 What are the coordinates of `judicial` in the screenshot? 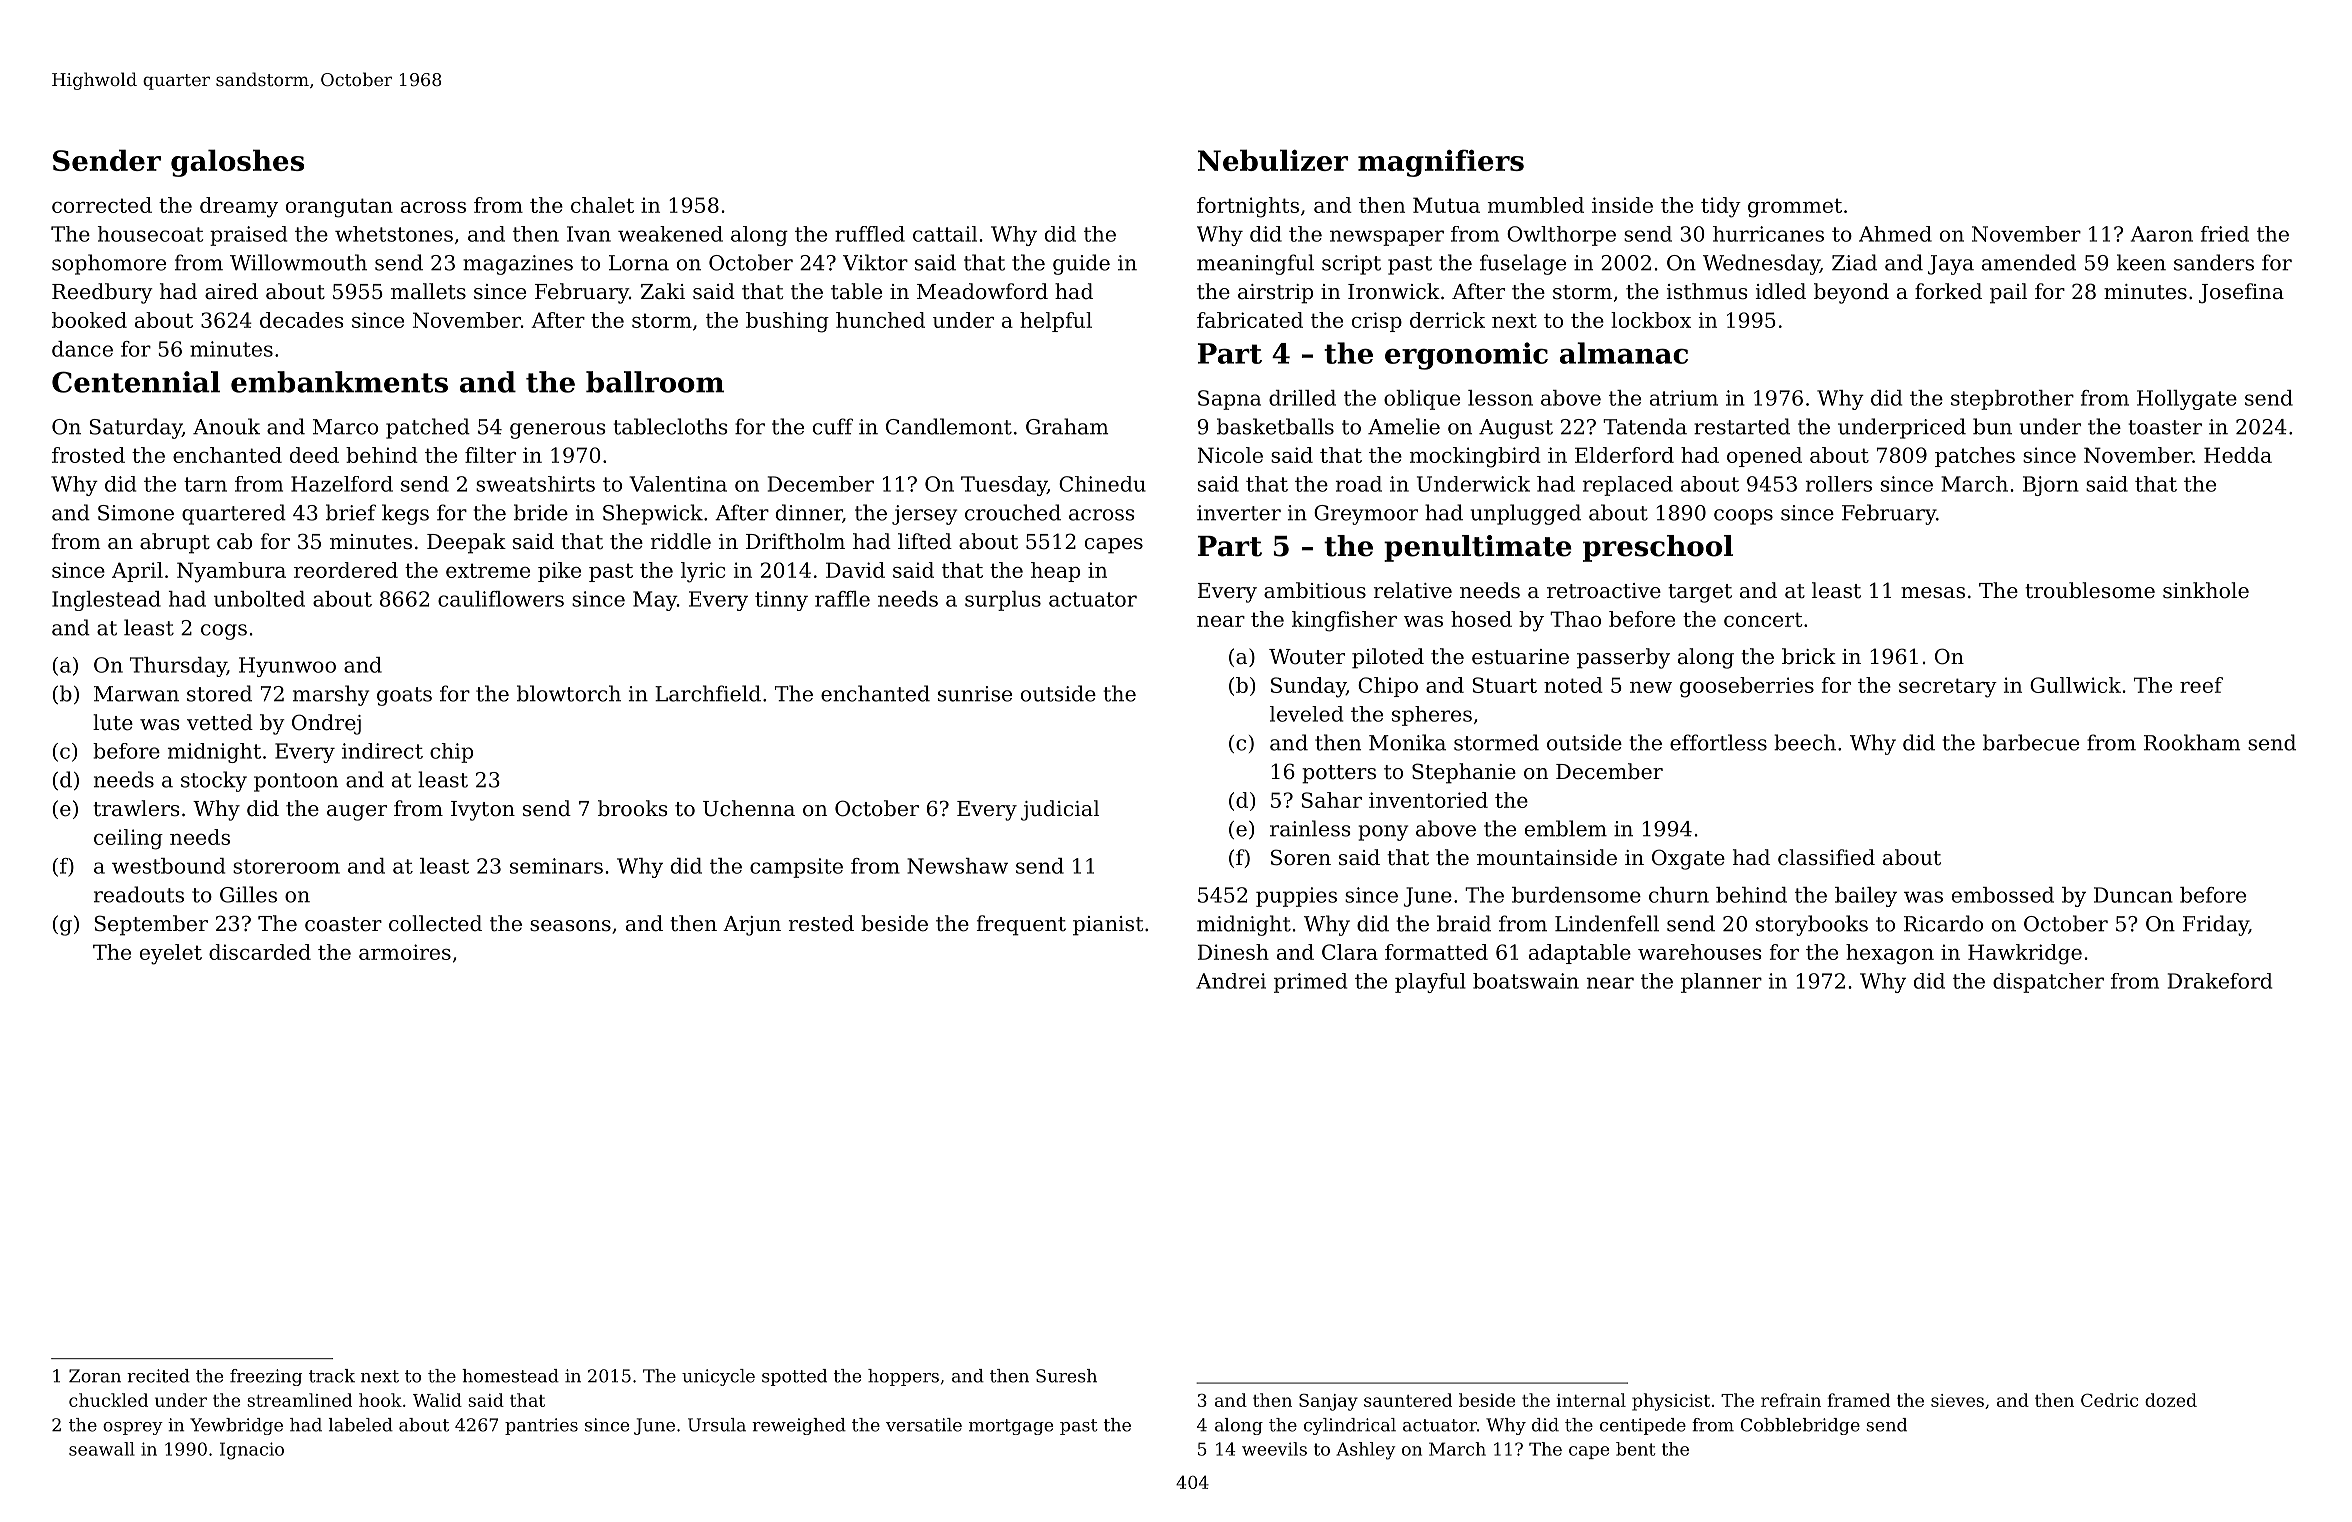 It's located at (1060, 810).
